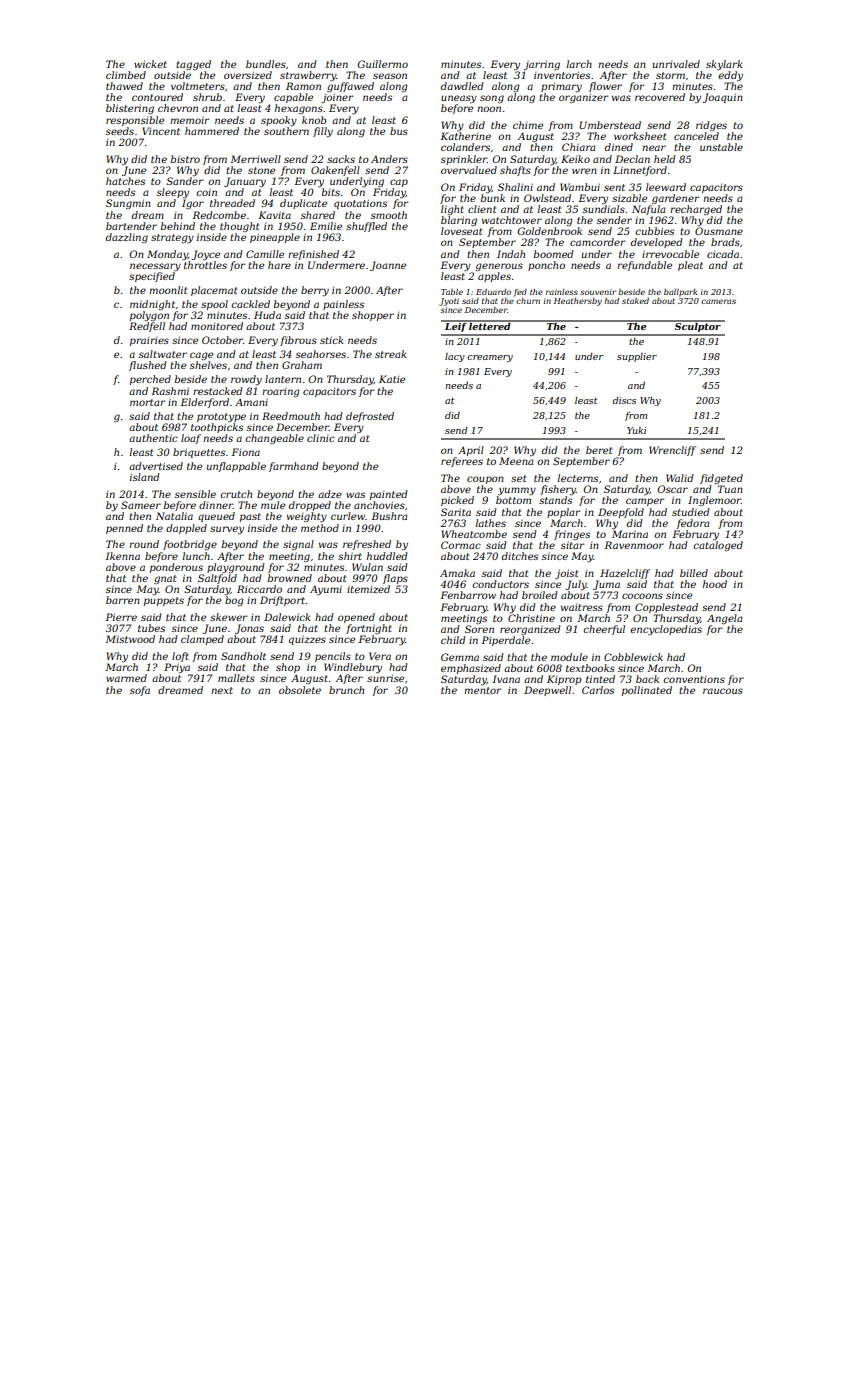 Image resolution: width=849 pixels, height=1400 pixels. Describe the element at coordinates (147, 402) in the page. I see `mortar` at that location.
